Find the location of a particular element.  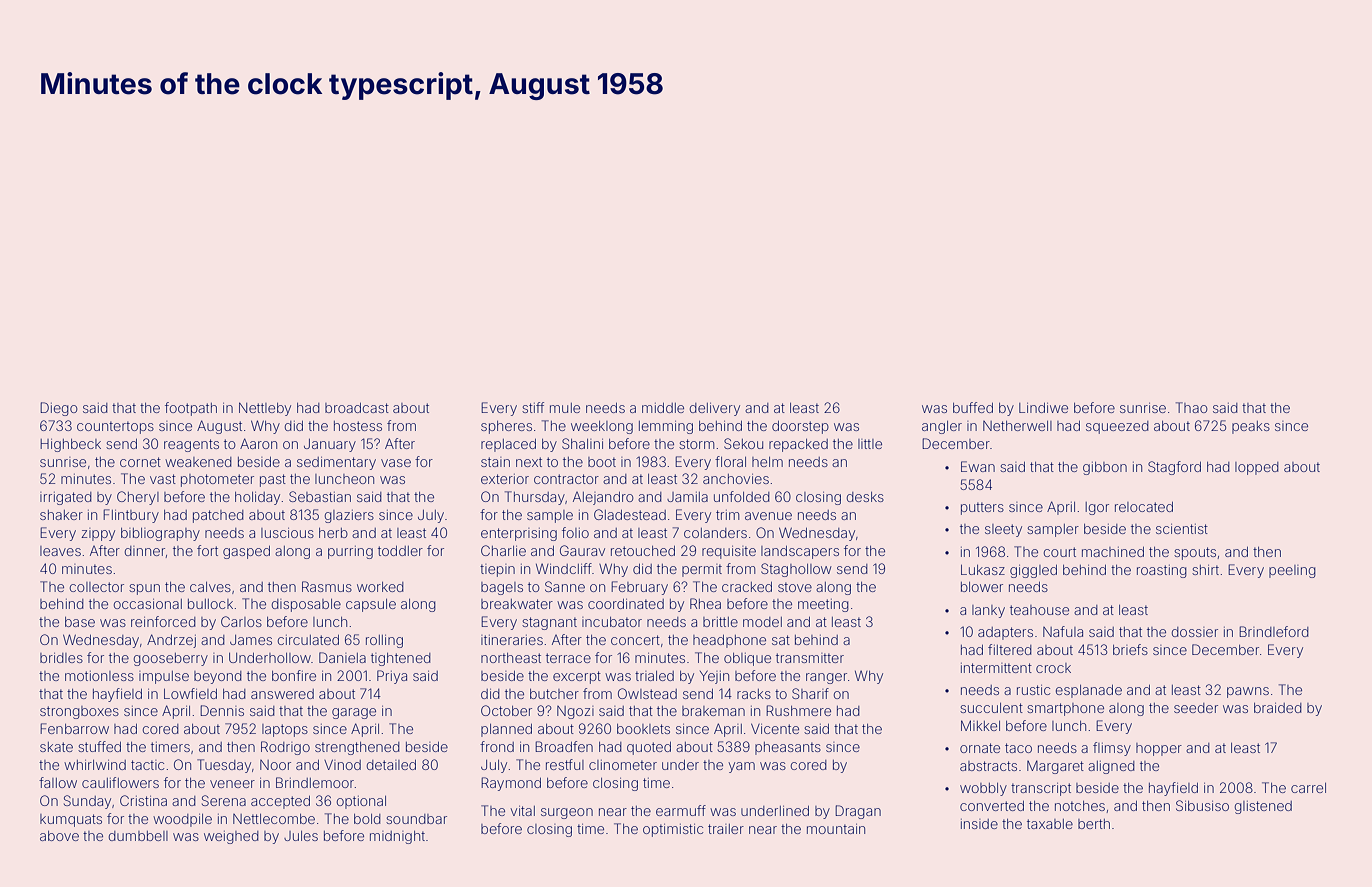

optional is located at coordinates (361, 802).
